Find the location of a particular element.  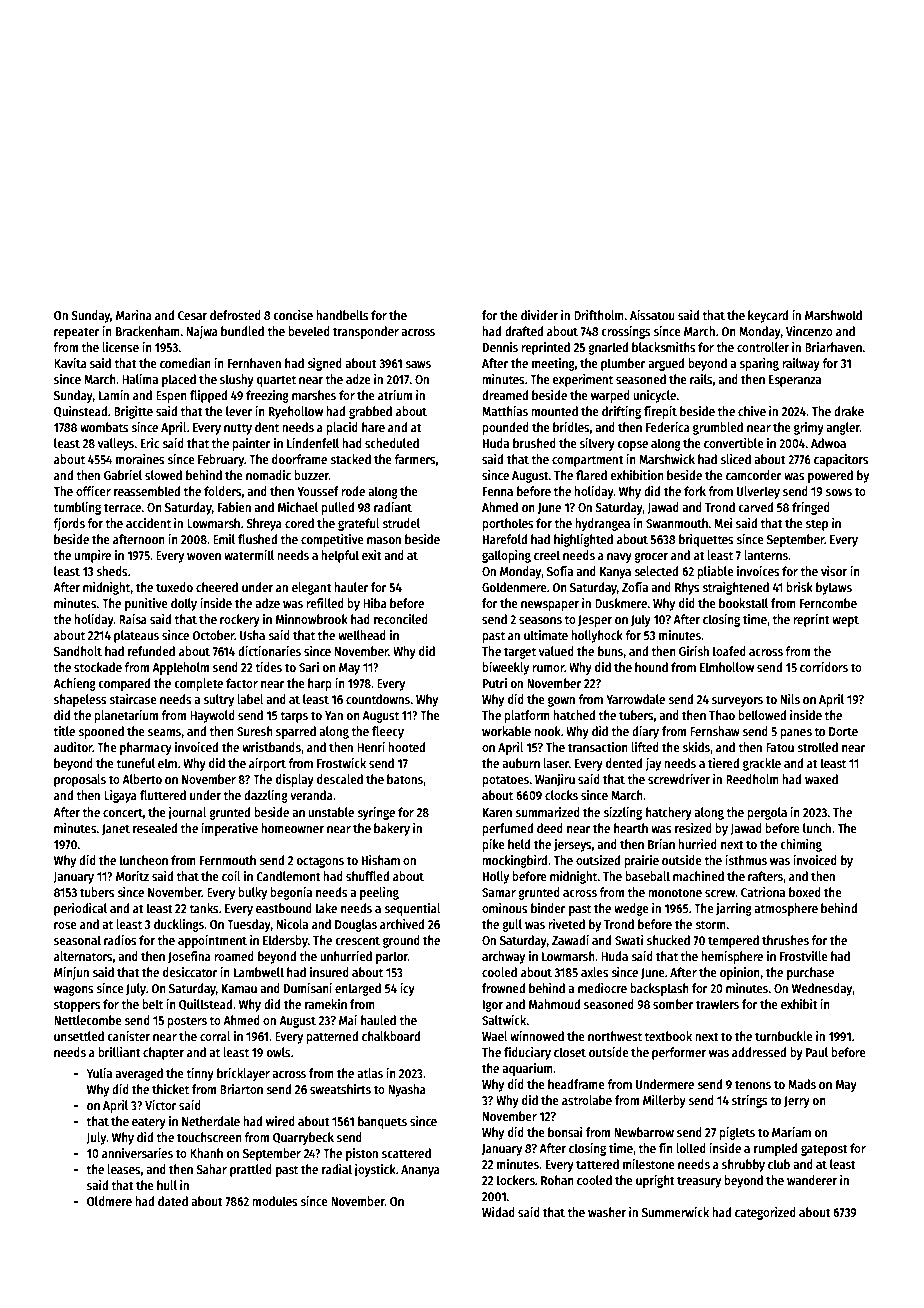

proposals is located at coordinates (80, 780).
